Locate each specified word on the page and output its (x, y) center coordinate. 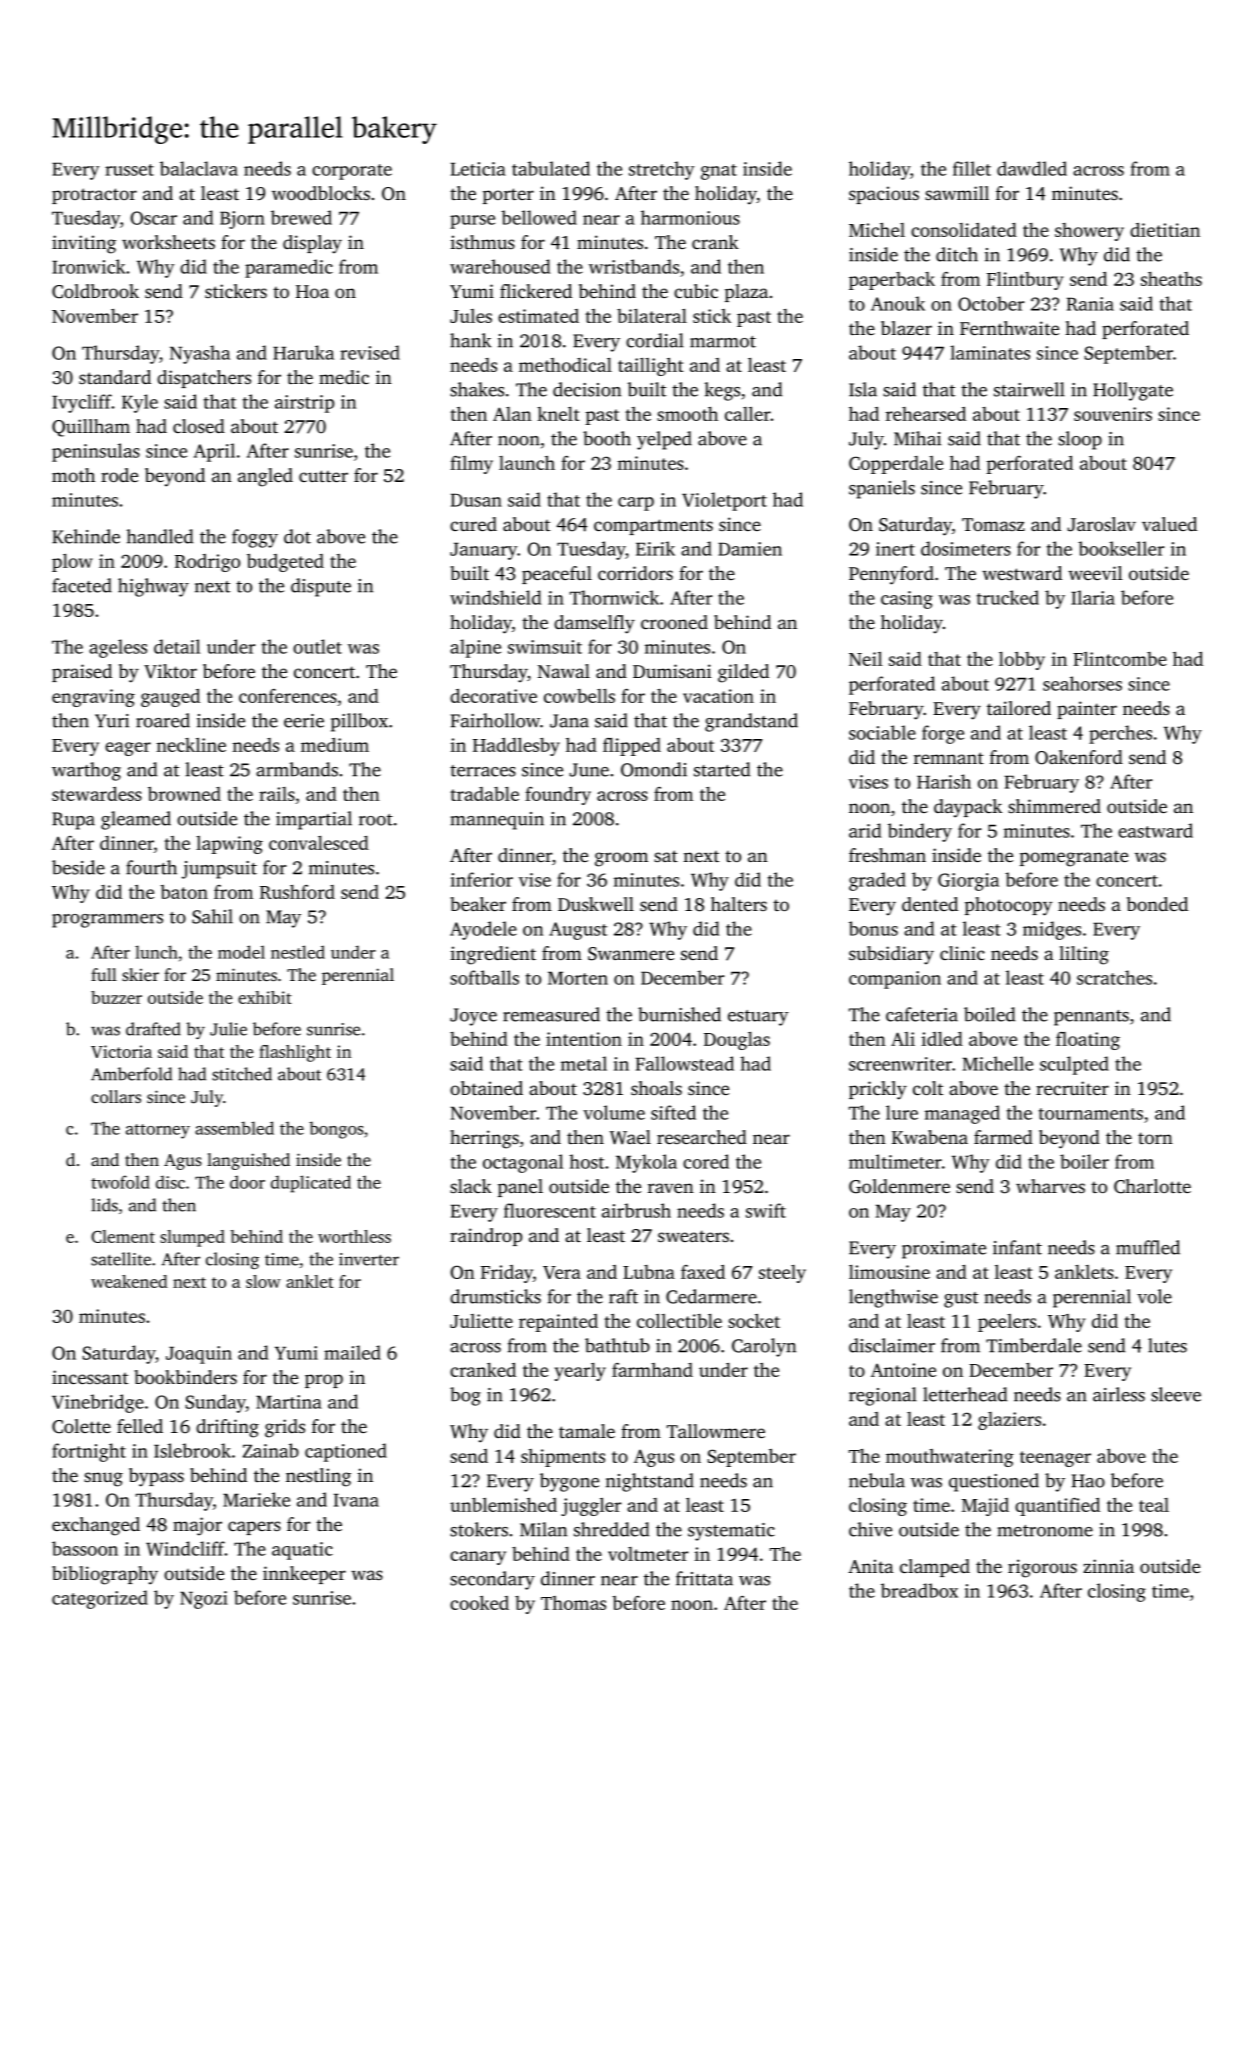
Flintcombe (1120, 659)
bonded (1157, 904)
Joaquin (199, 1355)
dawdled (1032, 168)
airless (1119, 1394)
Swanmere (631, 954)
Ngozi (204, 1600)
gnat (719, 172)
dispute (321, 587)
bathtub (617, 1345)
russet (129, 170)
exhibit (265, 997)
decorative (493, 696)
